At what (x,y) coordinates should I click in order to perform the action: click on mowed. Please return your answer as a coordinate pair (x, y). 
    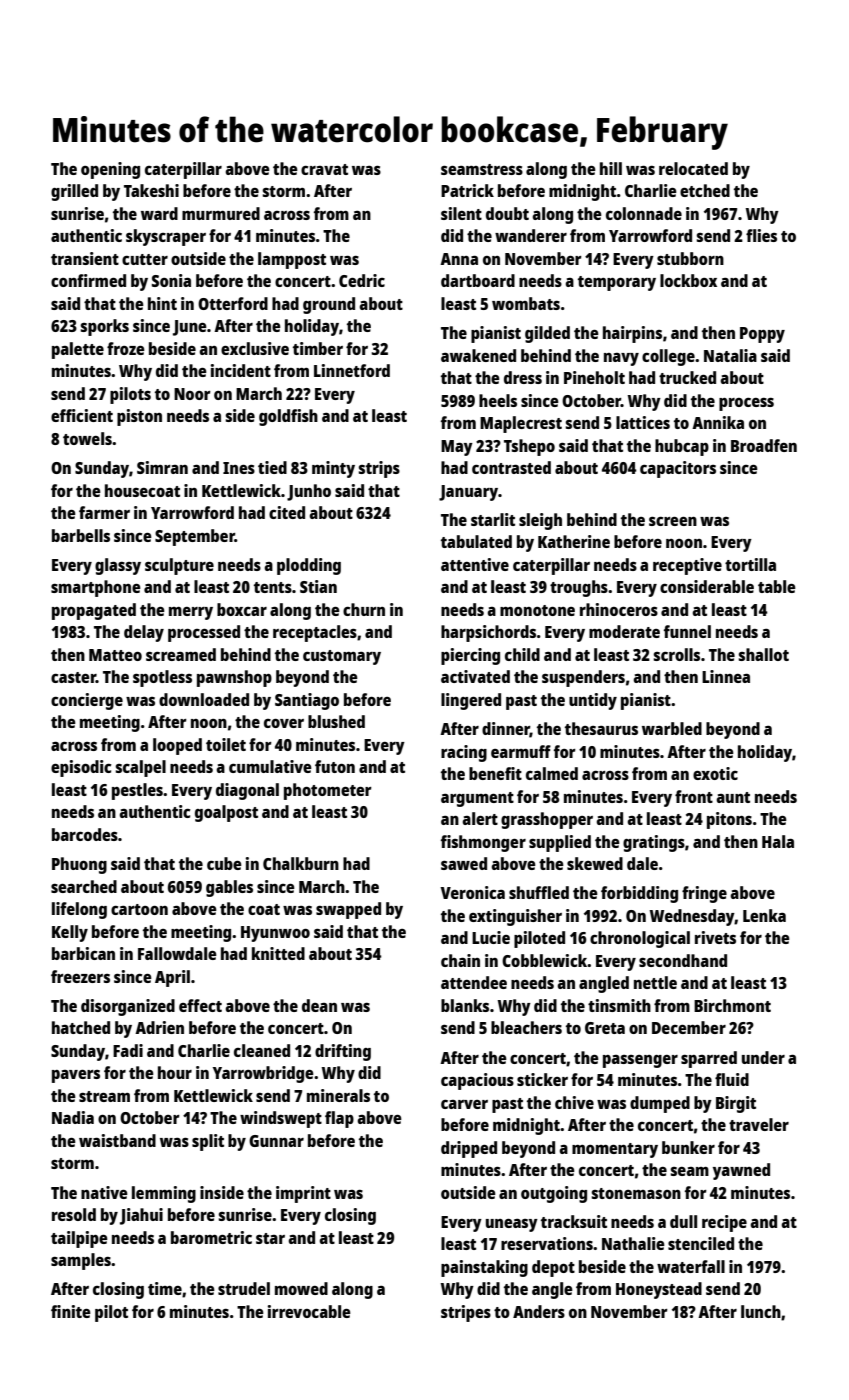
    Looking at the image, I should click on (301, 1288).
